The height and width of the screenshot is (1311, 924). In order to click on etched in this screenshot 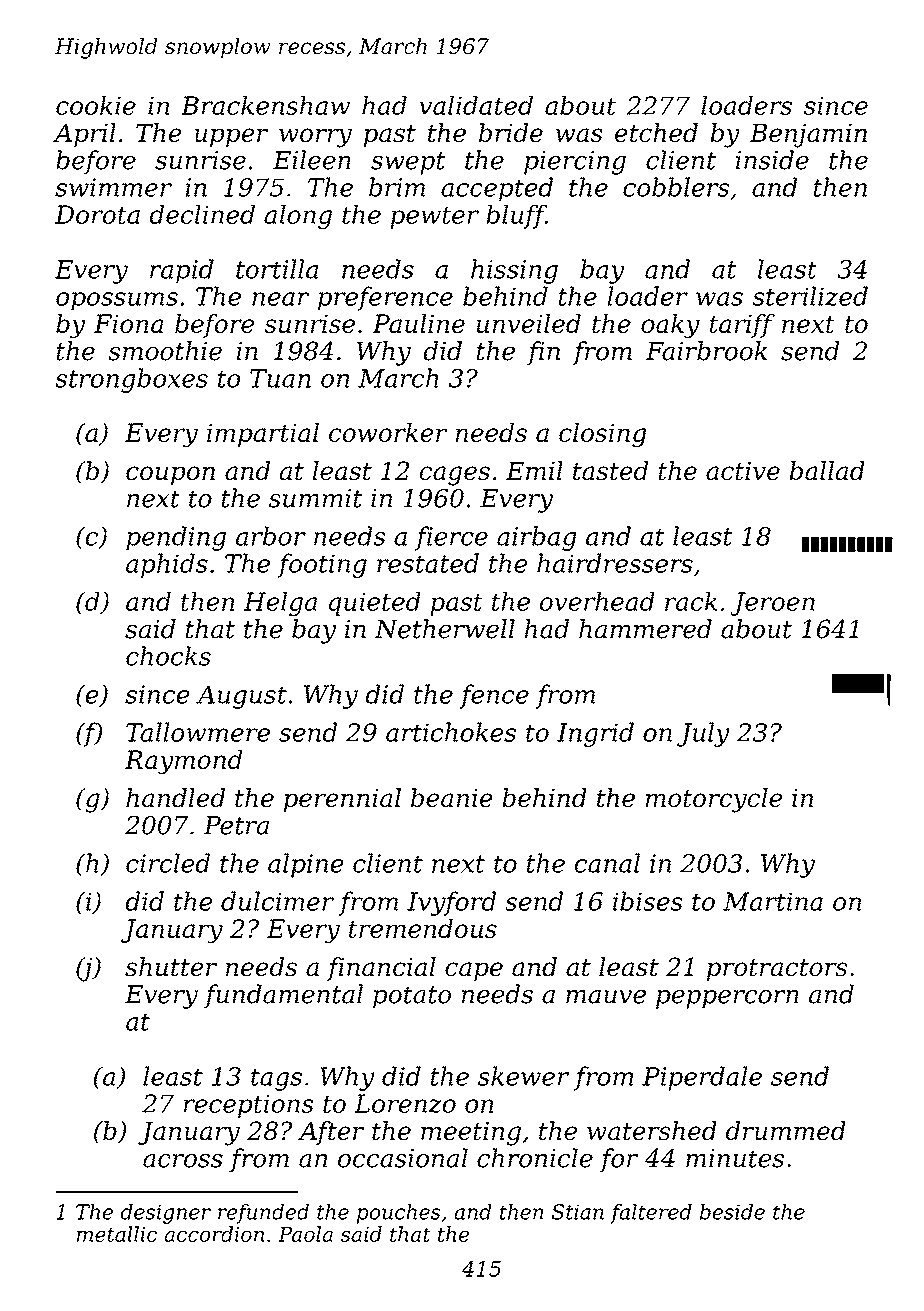, I will do `click(656, 132)`.
